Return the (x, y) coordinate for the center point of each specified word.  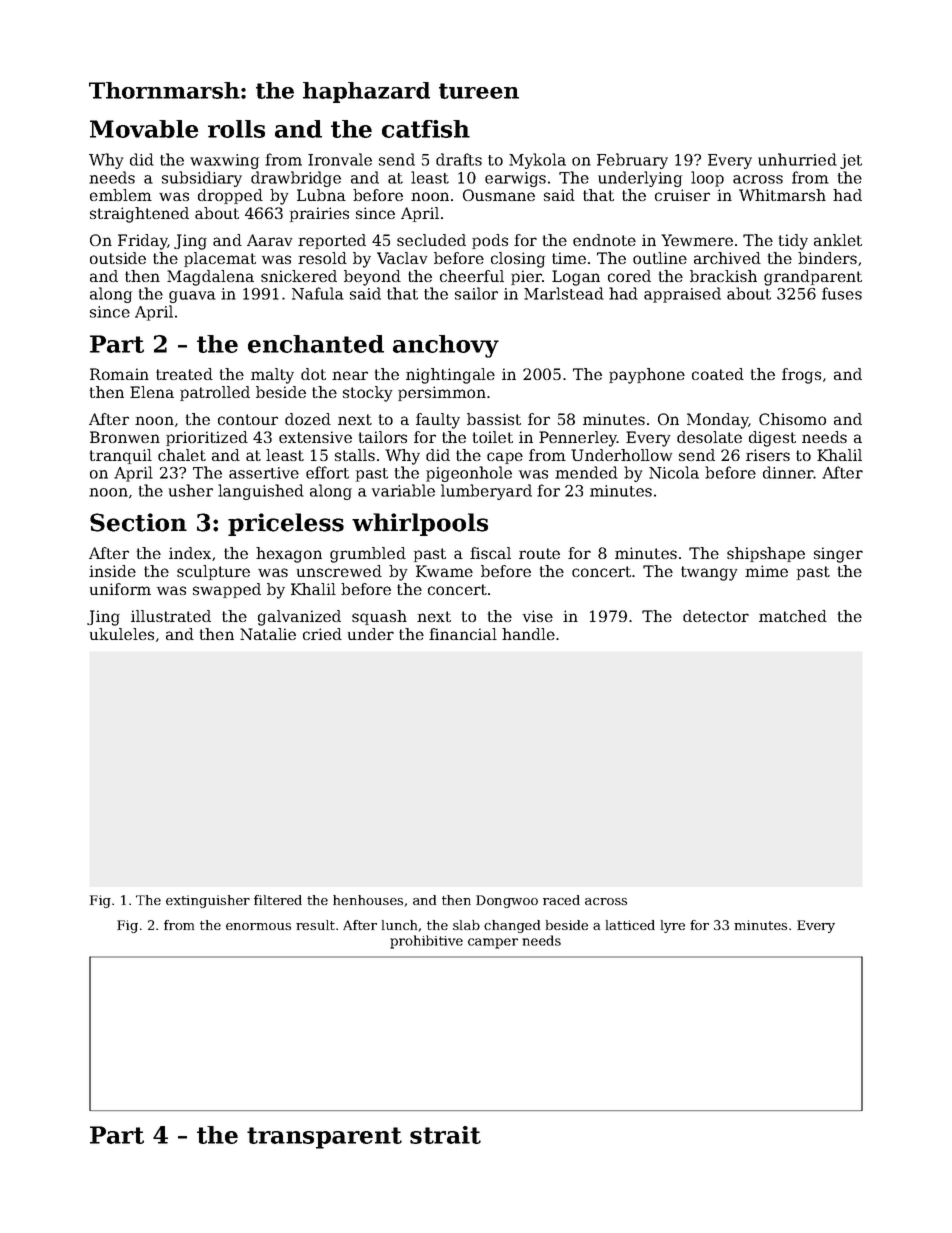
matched (793, 616)
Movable (144, 129)
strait (445, 1135)
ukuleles (122, 634)
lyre (673, 926)
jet (851, 161)
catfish (426, 129)
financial (463, 634)
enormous (258, 926)
